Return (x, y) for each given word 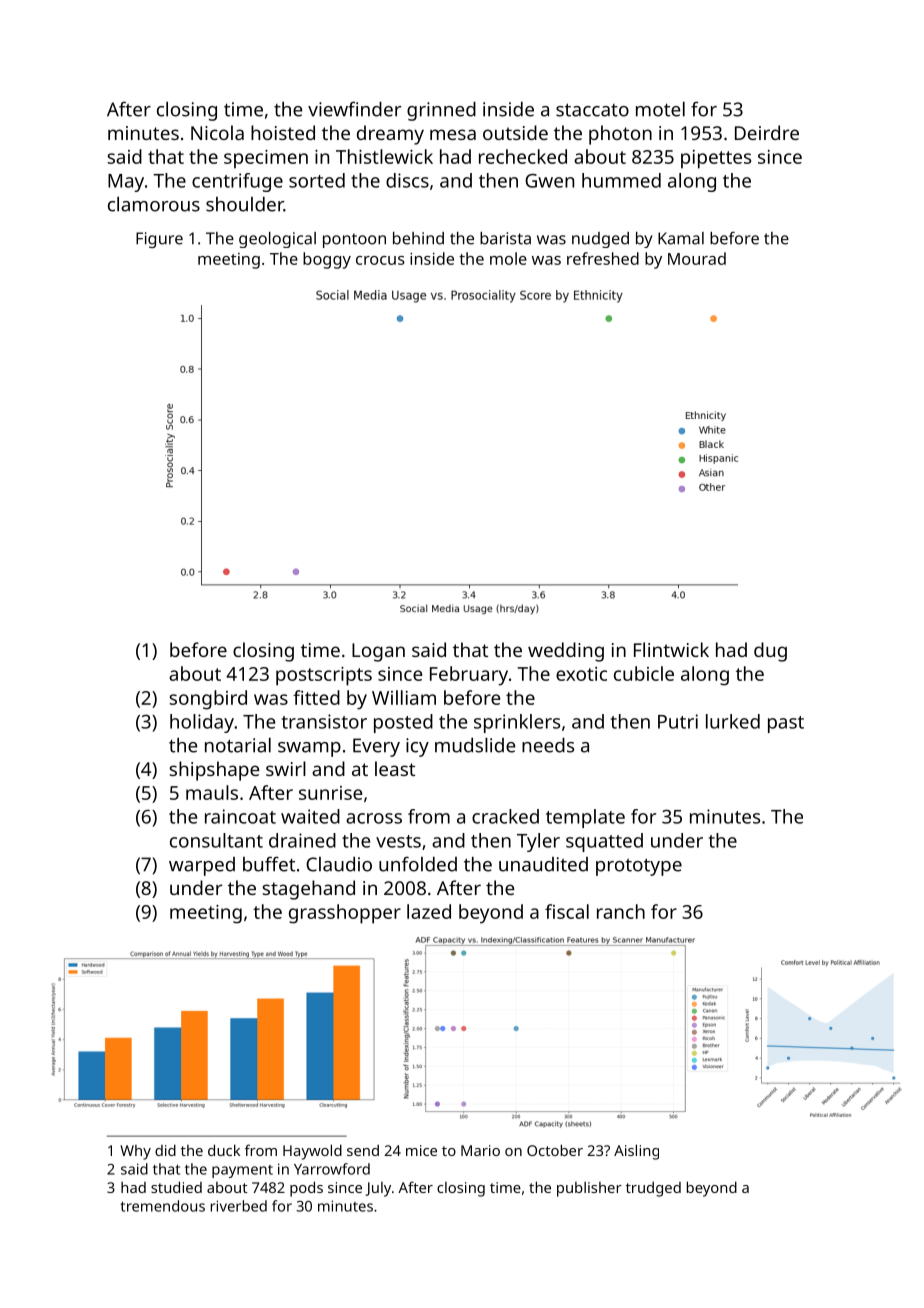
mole (508, 258)
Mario (480, 1150)
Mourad (697, 258)
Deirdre (767, 132)
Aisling (636, 1152)
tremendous (162, 1206)
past (786, 724)
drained (302, 840)
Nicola (217, 132)
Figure (159, 240)
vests (398, 841)
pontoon (354, 240)
